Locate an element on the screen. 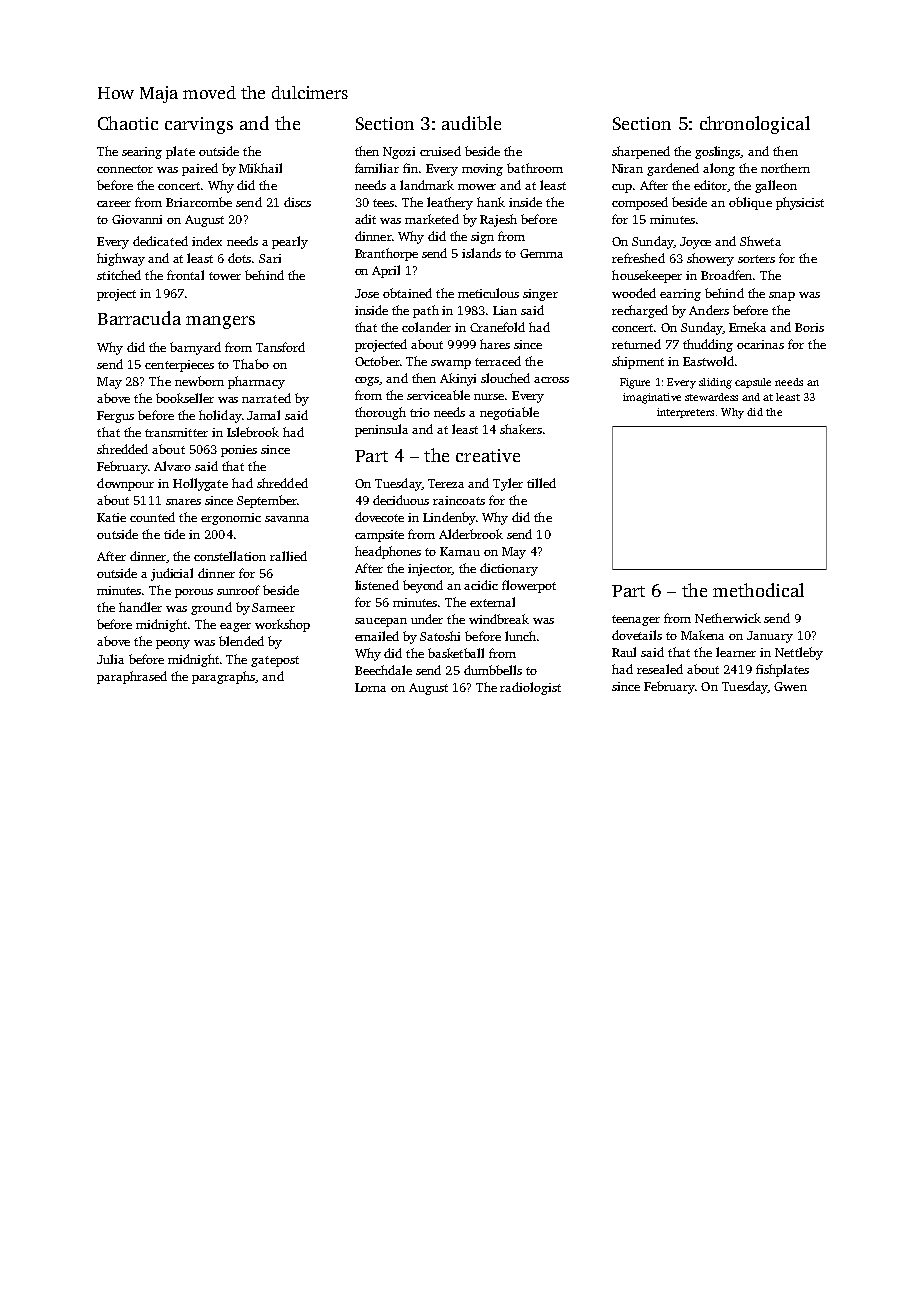 This screenshot has width=924, height=1308. chronological is located at coordinates (755, 125).
